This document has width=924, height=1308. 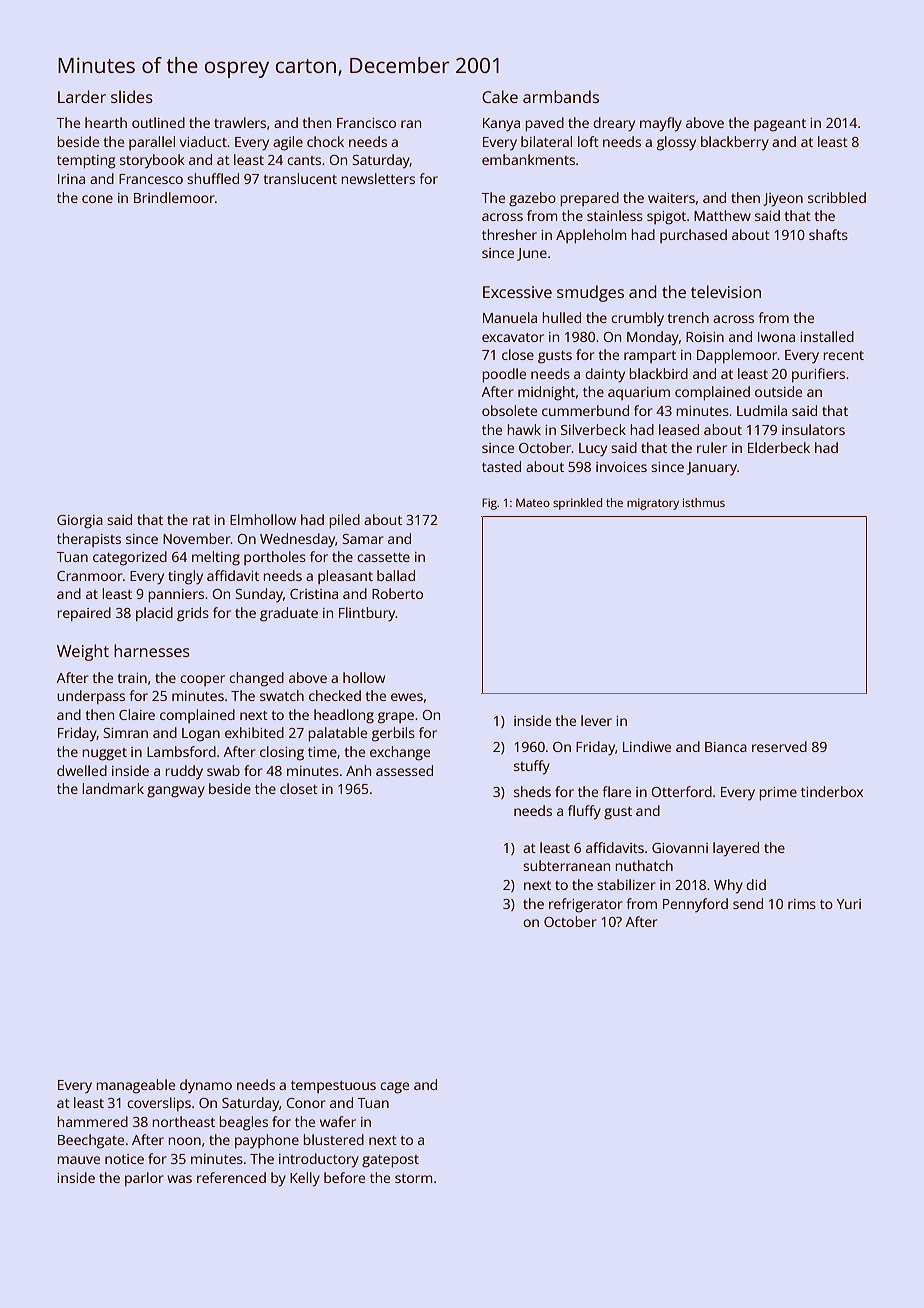 What do you see at coordinates (176, 792) in the document?
I see `gangway` at bounding box center [176, 792].
